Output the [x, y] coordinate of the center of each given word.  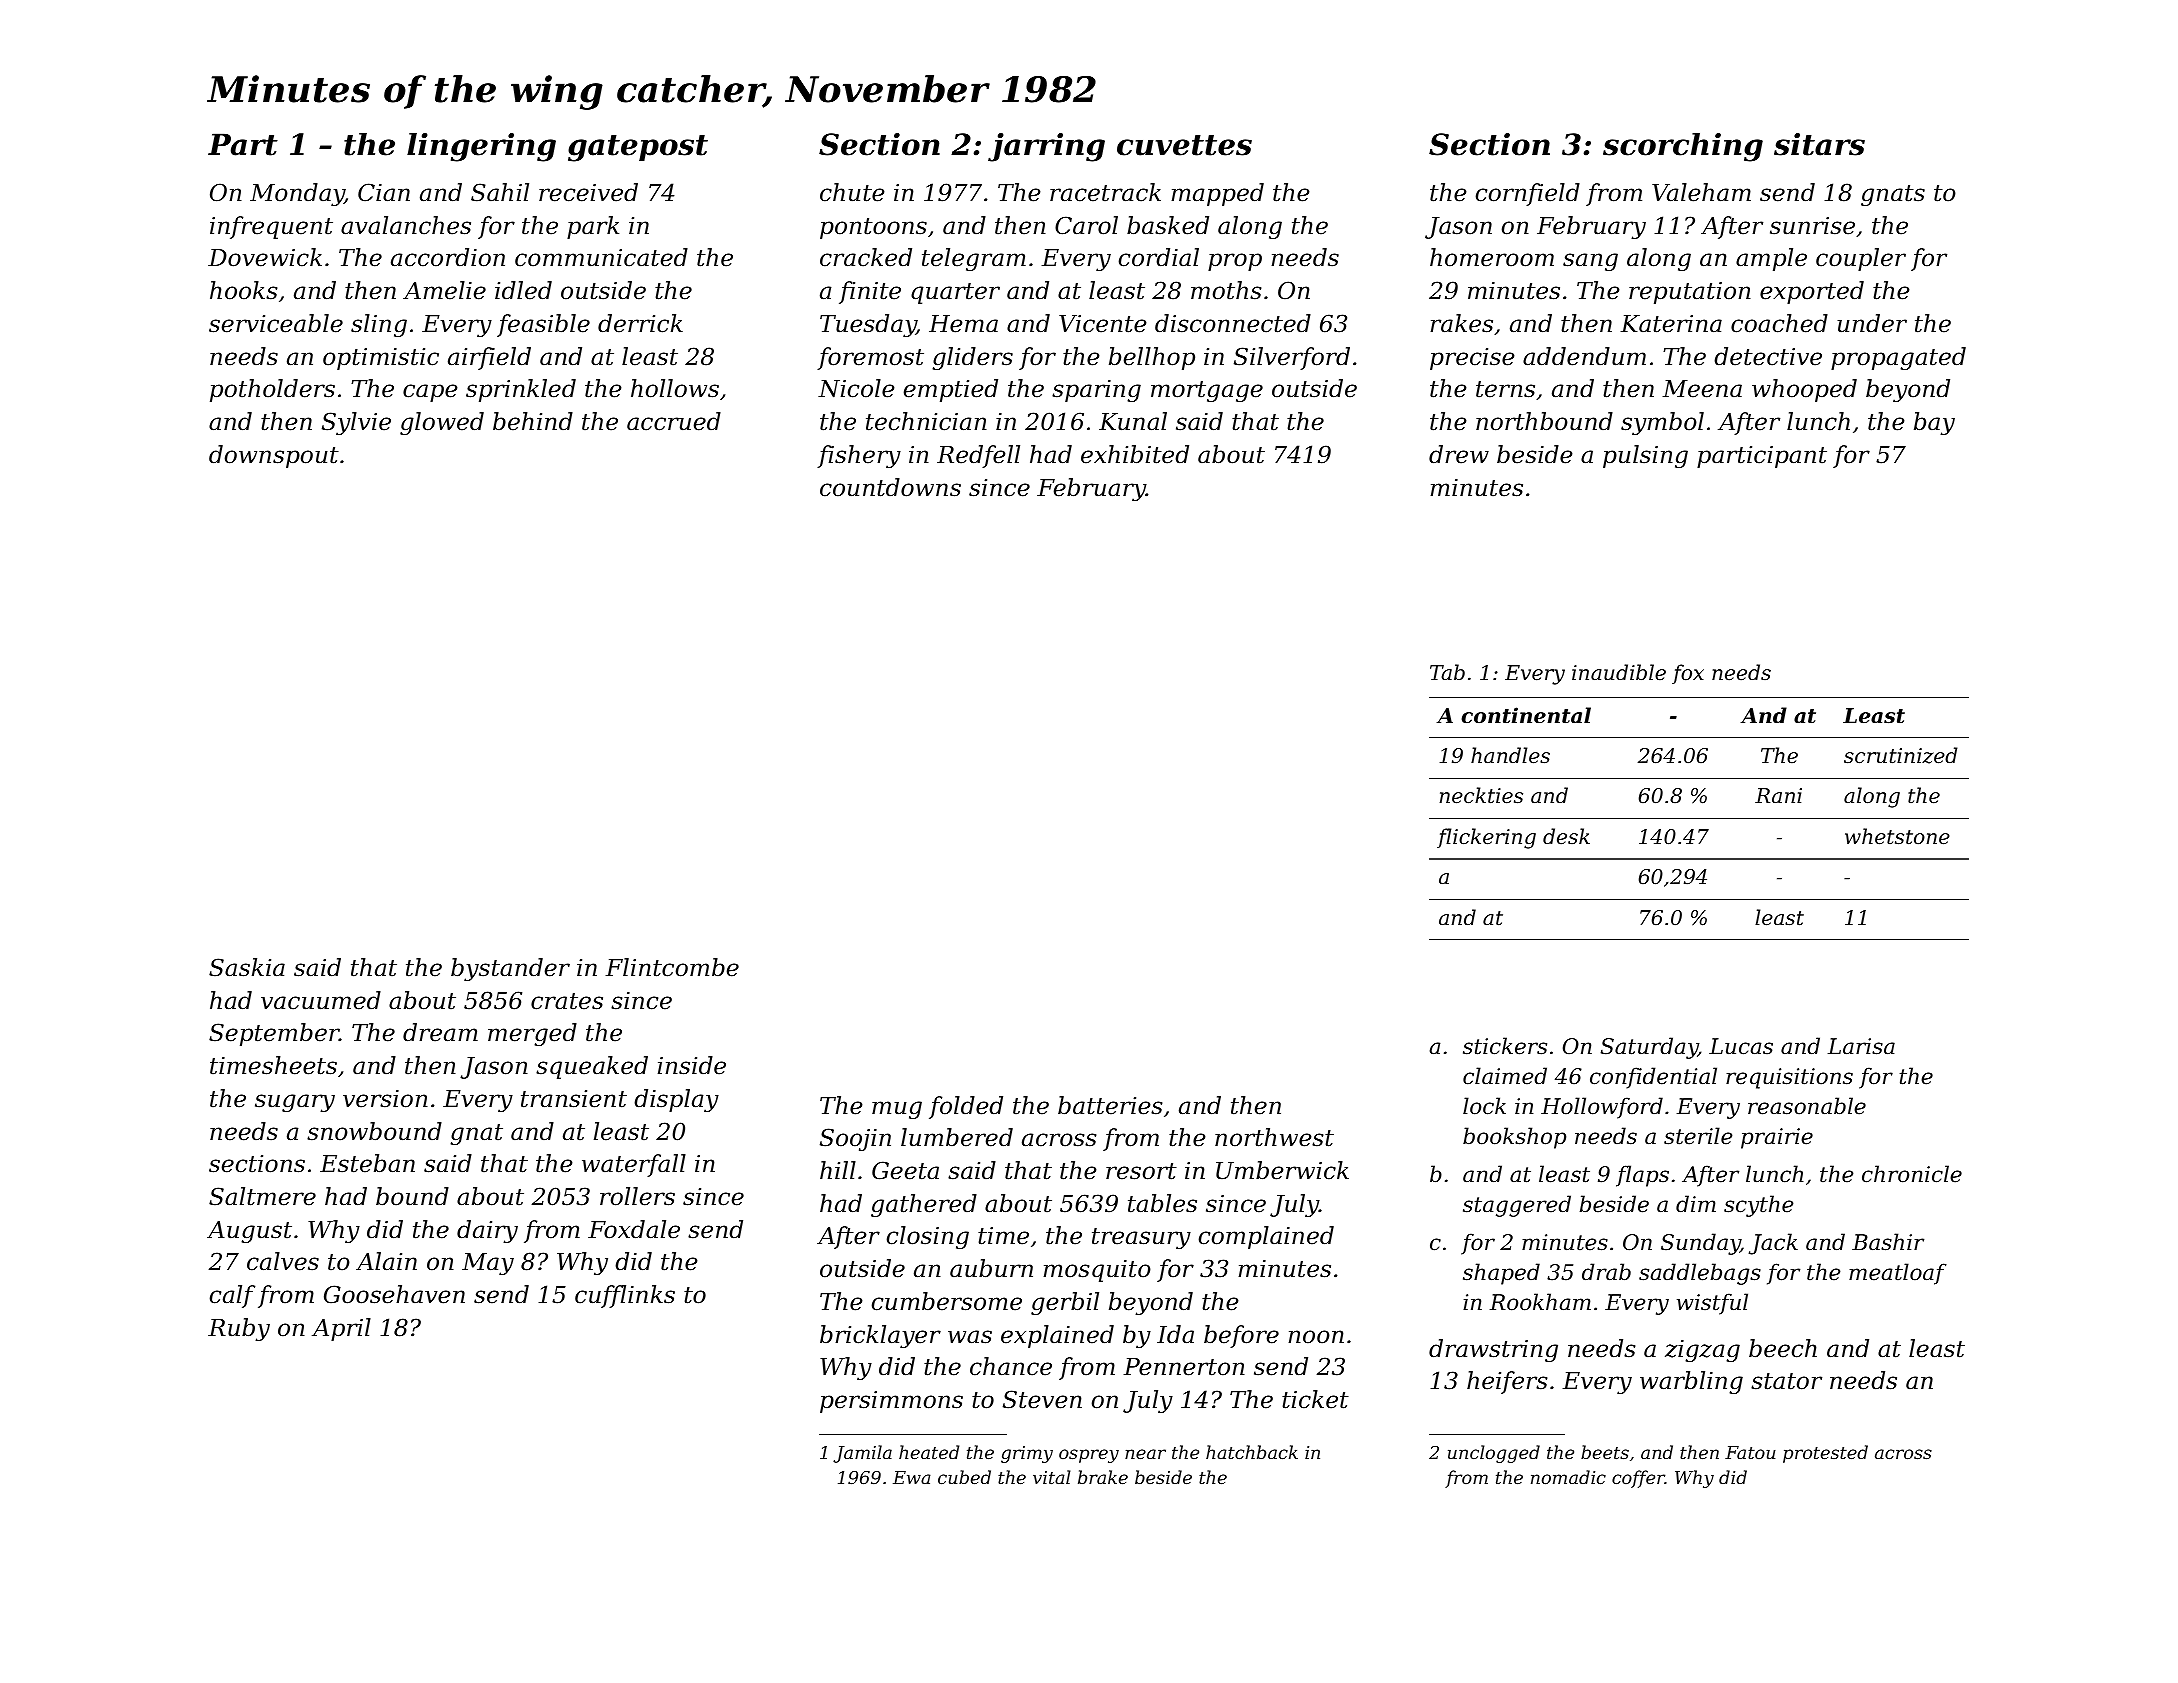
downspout [274, 456]
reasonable [1807, 1106]
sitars [1819, 144]
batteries [1110, 1105]
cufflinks [625, 1296]
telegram [974, 259]
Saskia [247, 967]
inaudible [1619, 672]
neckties [1481, 795]
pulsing [1645, 456]
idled [523, 290]
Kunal [1133, 421]
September [274, 1034]
